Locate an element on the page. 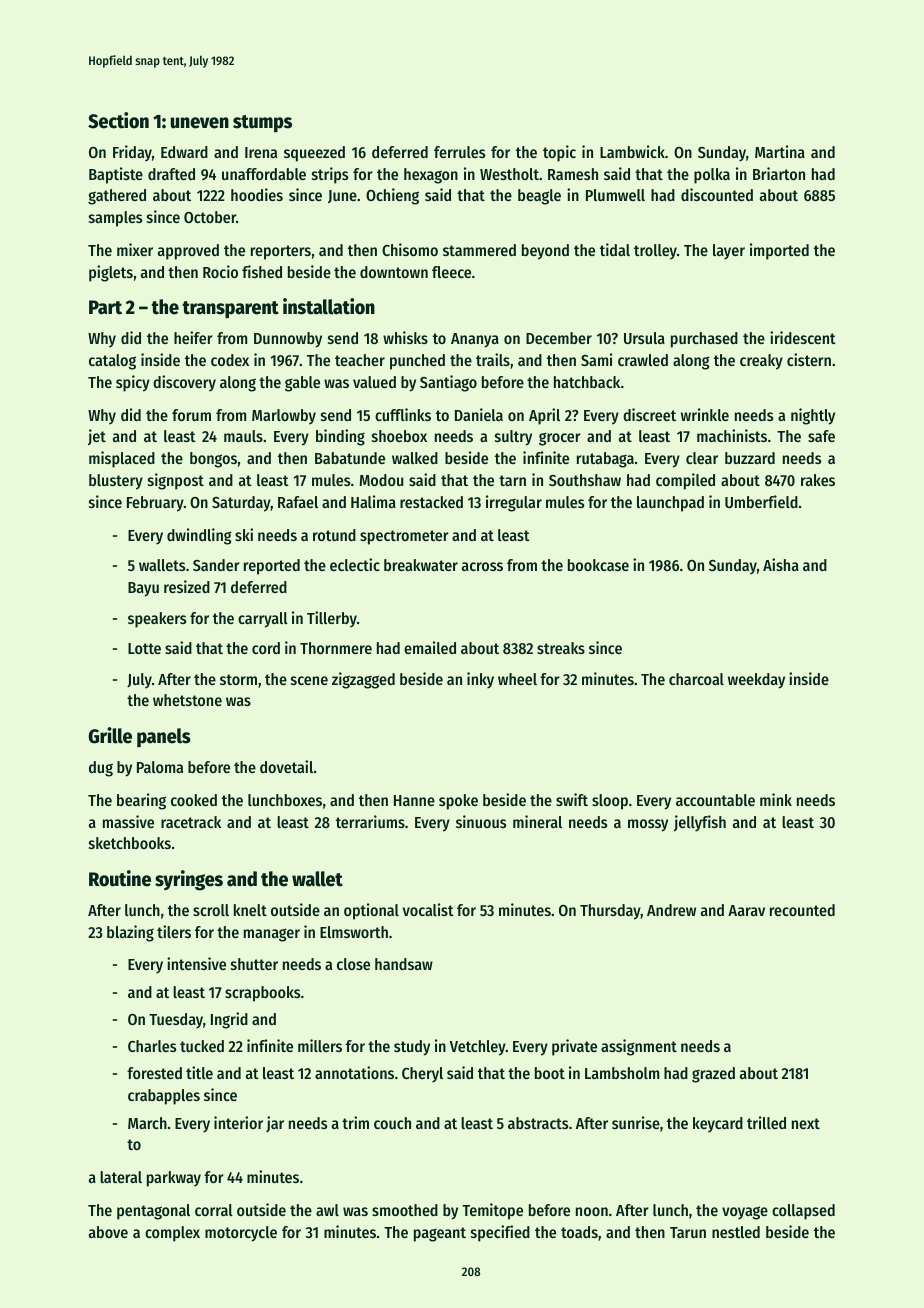 Image resolution: width=924 pixels, height=1308 pixels. jellyfish is located at coordinates (700, 823).
